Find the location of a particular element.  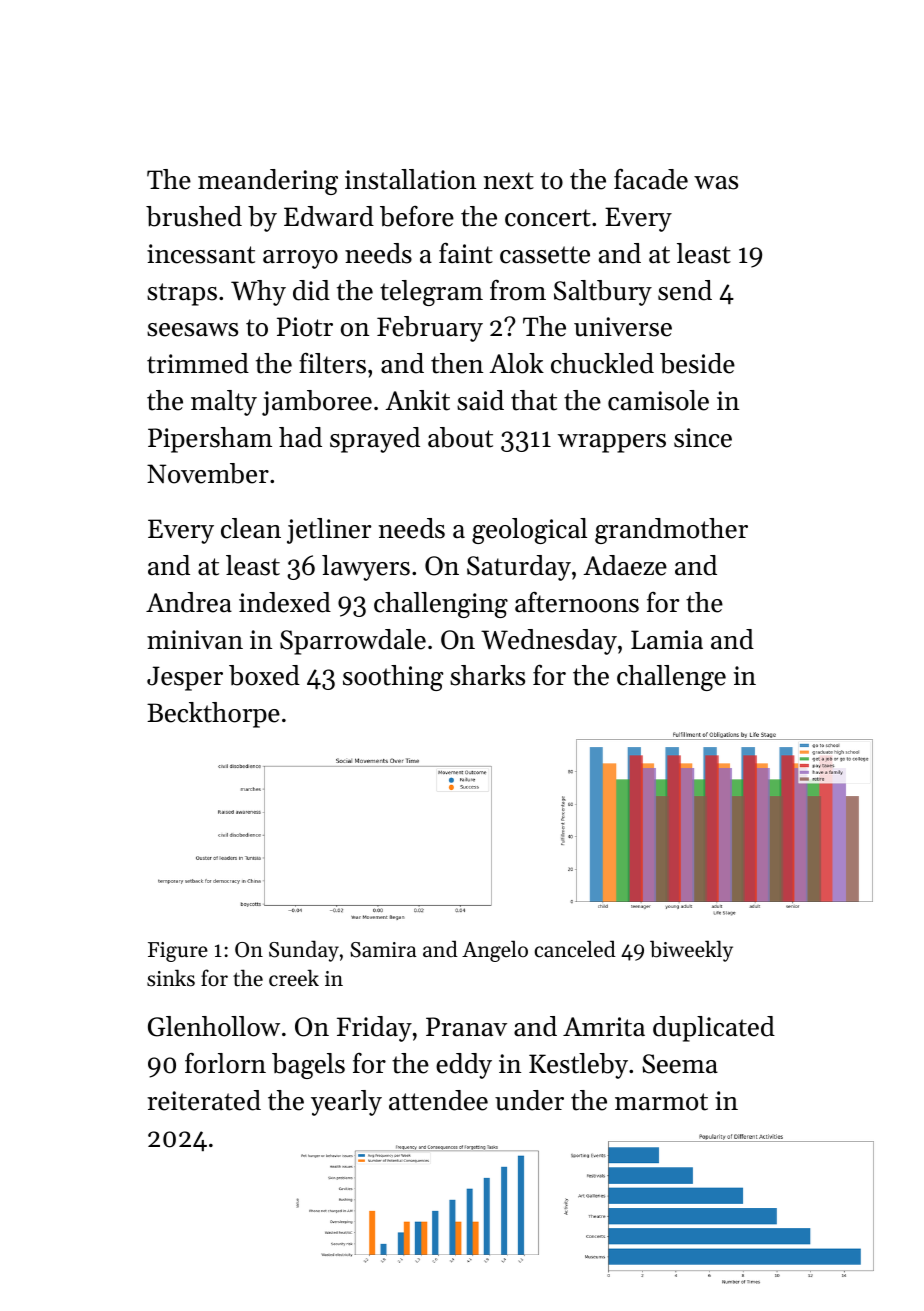

send is located at coordinates (685, 290).
